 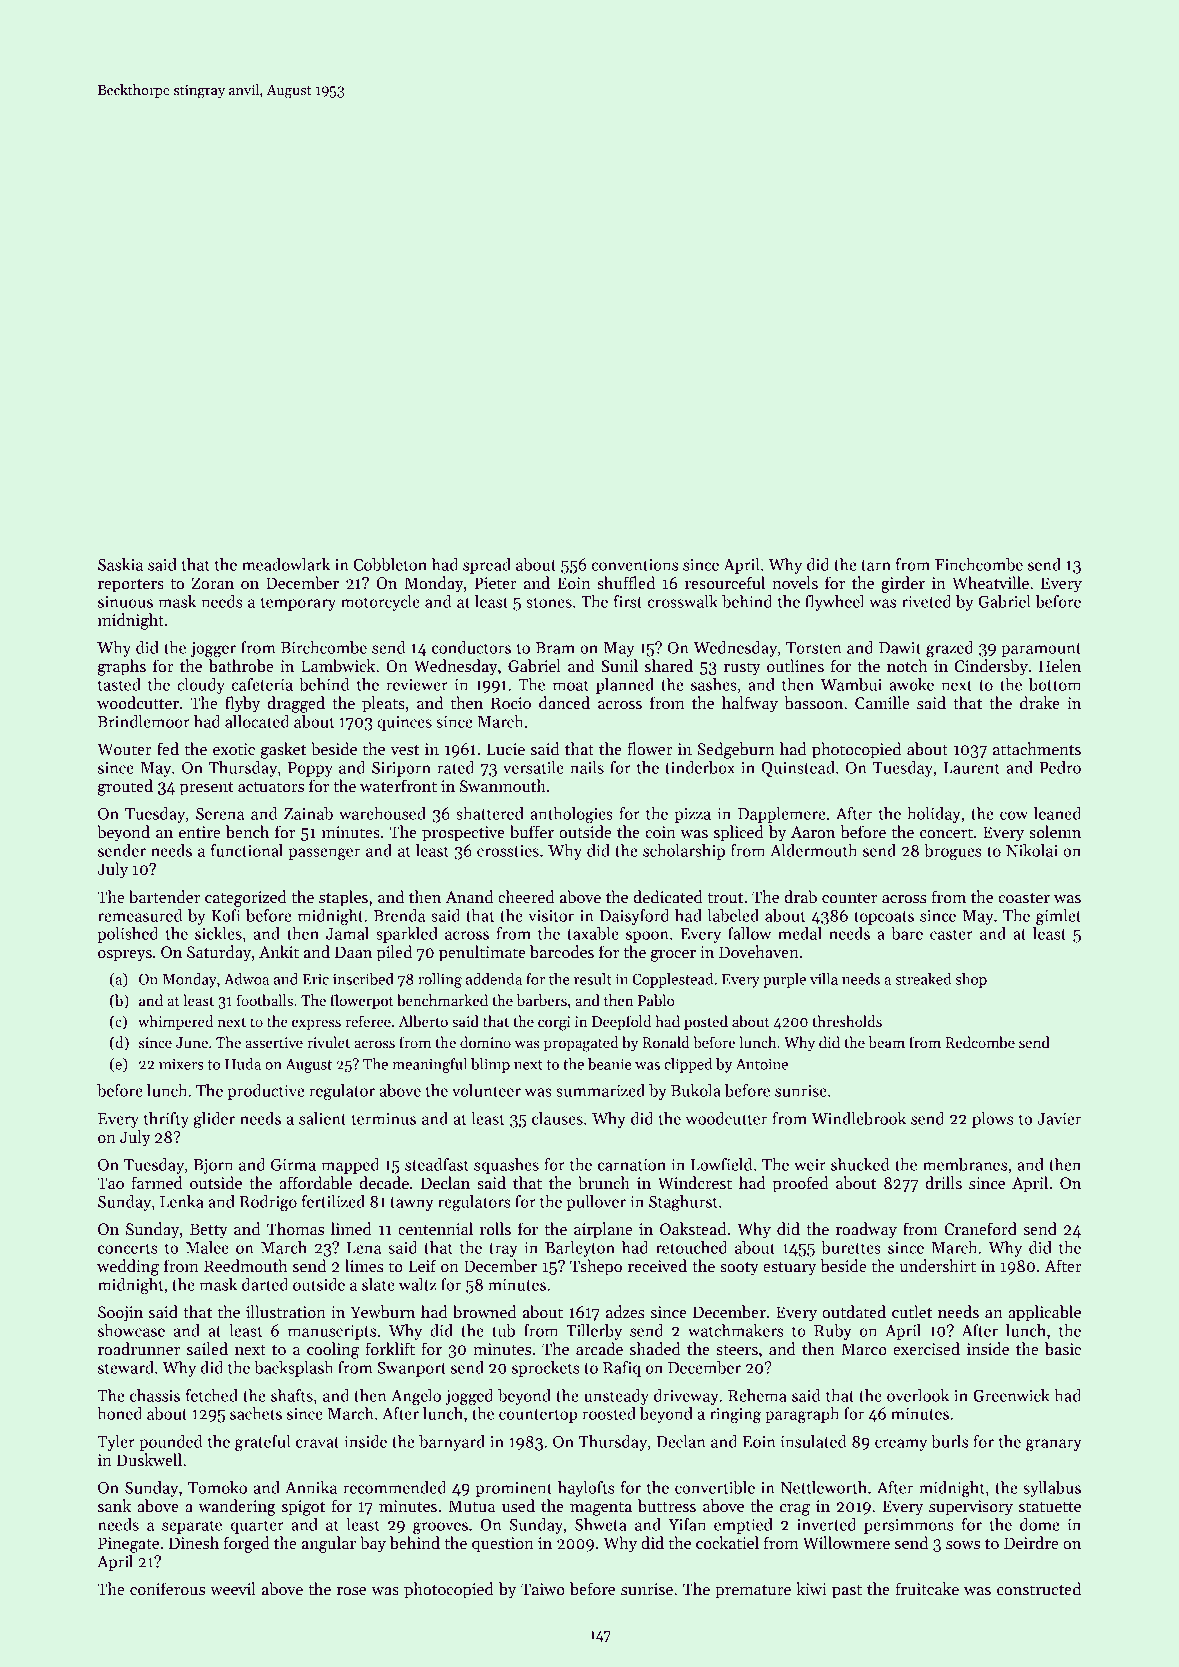 I want to click on entire, so click(x=200, y=832).
